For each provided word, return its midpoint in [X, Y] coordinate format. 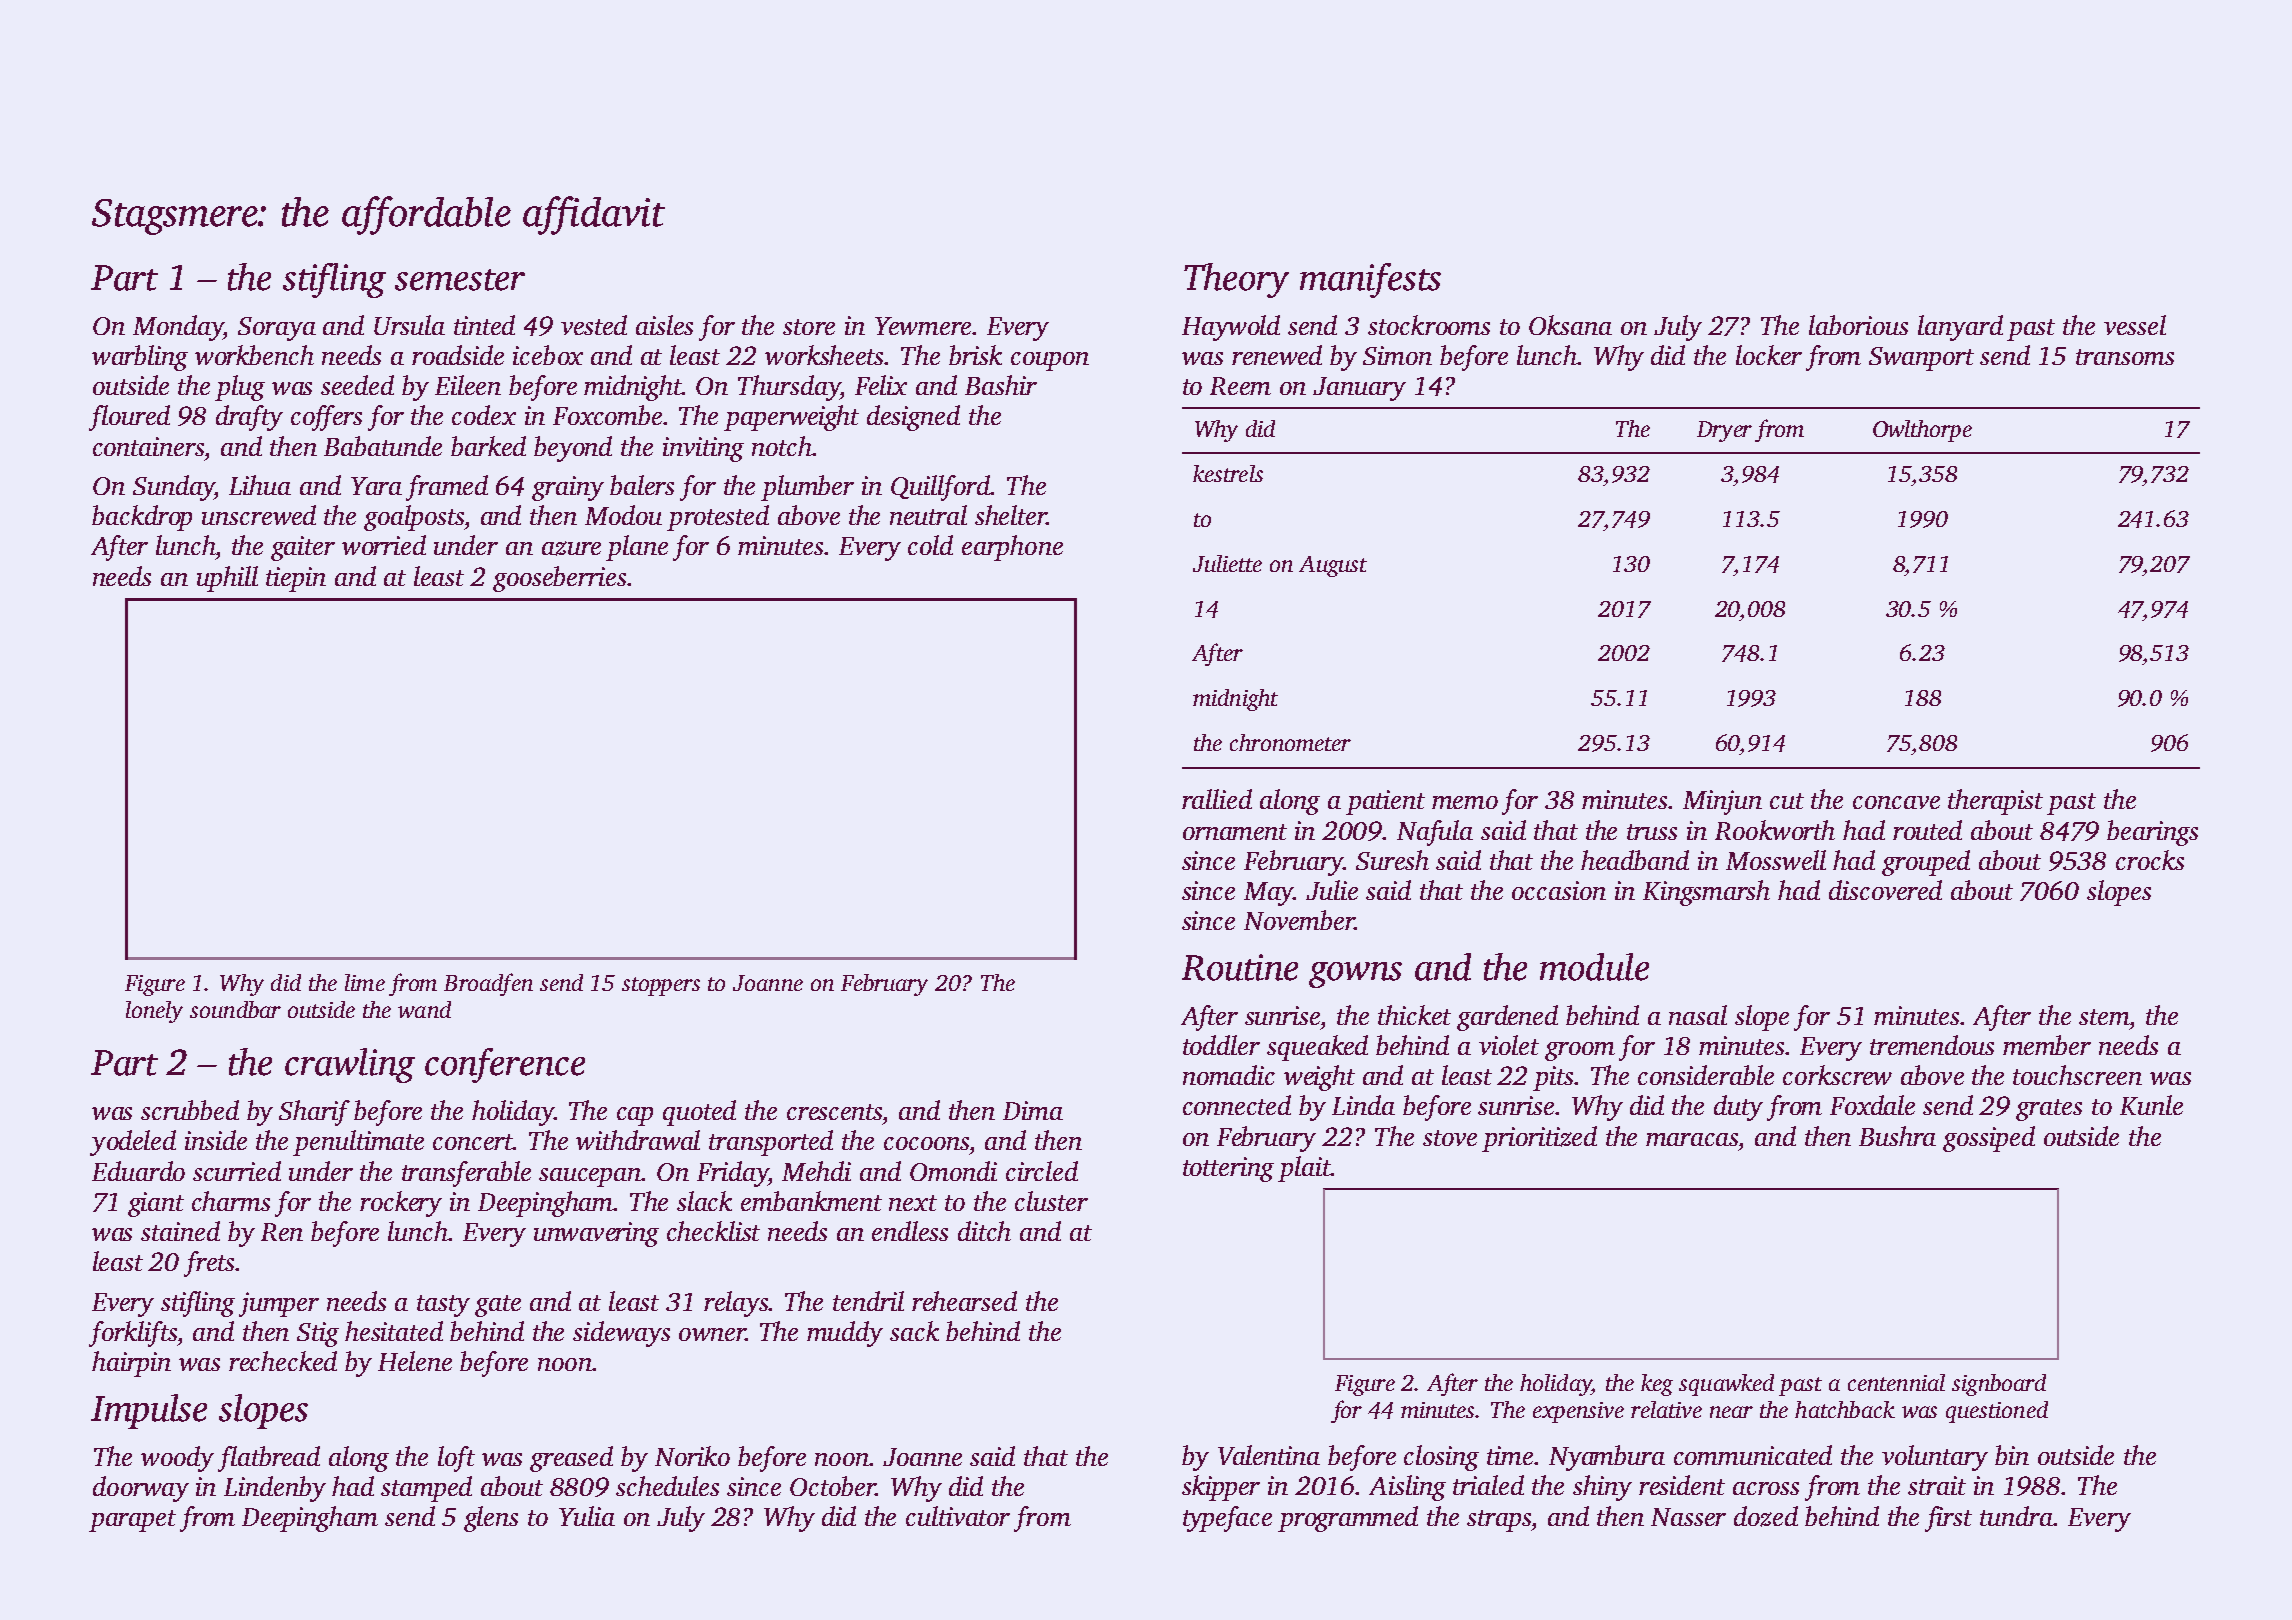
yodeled [133, 1143]
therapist [1995, 802]
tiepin [296, 579]
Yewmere [923, 326]
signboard [1999, 1385]
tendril [868, 1301]
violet [1509, 1045]
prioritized [1539, 1139]
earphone [1012, 548]
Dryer [1724, 431]
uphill [227, 579]
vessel [2135, 325]
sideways [621, 1334]
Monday [178, 328]
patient [1385, 802]
